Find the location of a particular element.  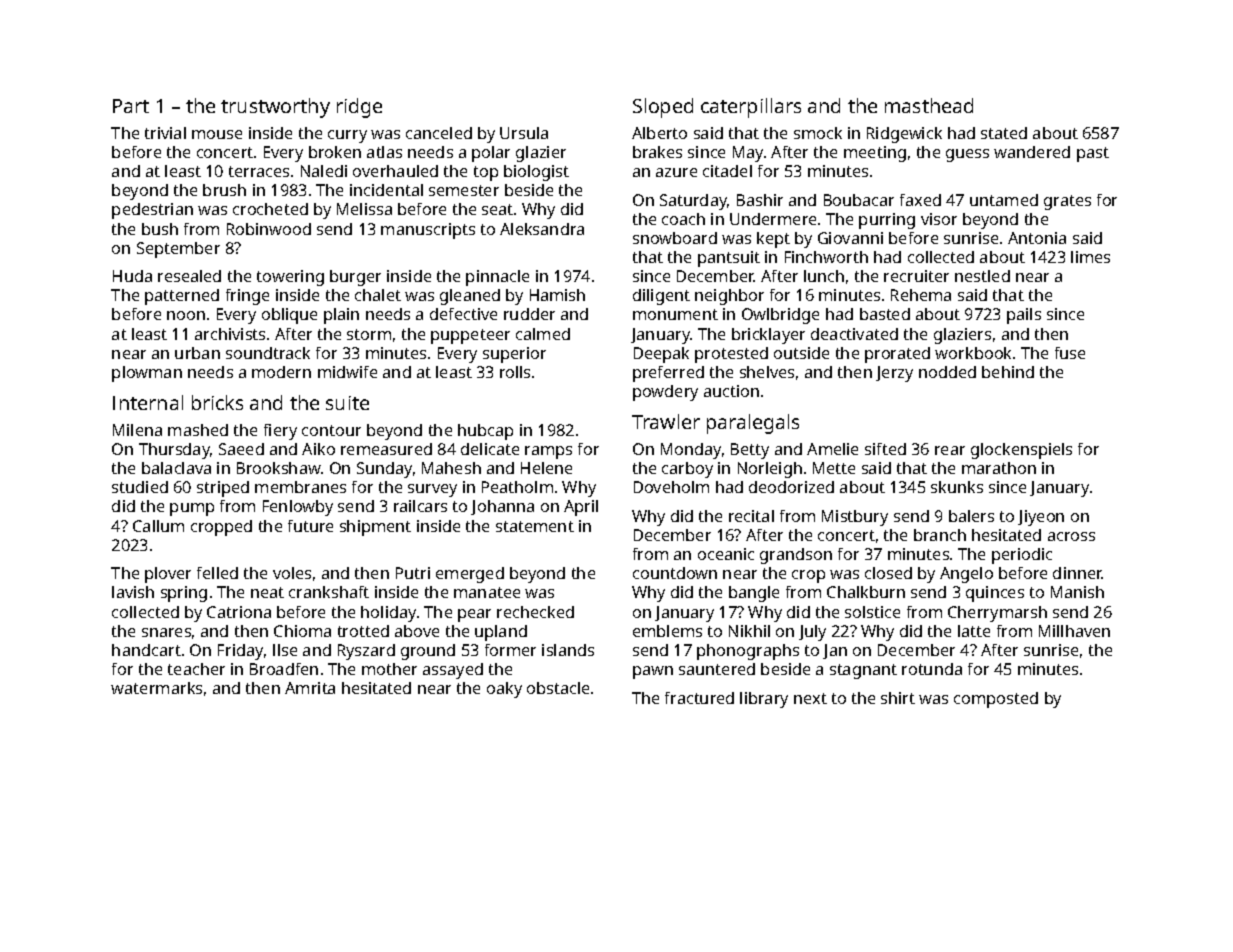

untamed is located at coordinates (1004, 200).
